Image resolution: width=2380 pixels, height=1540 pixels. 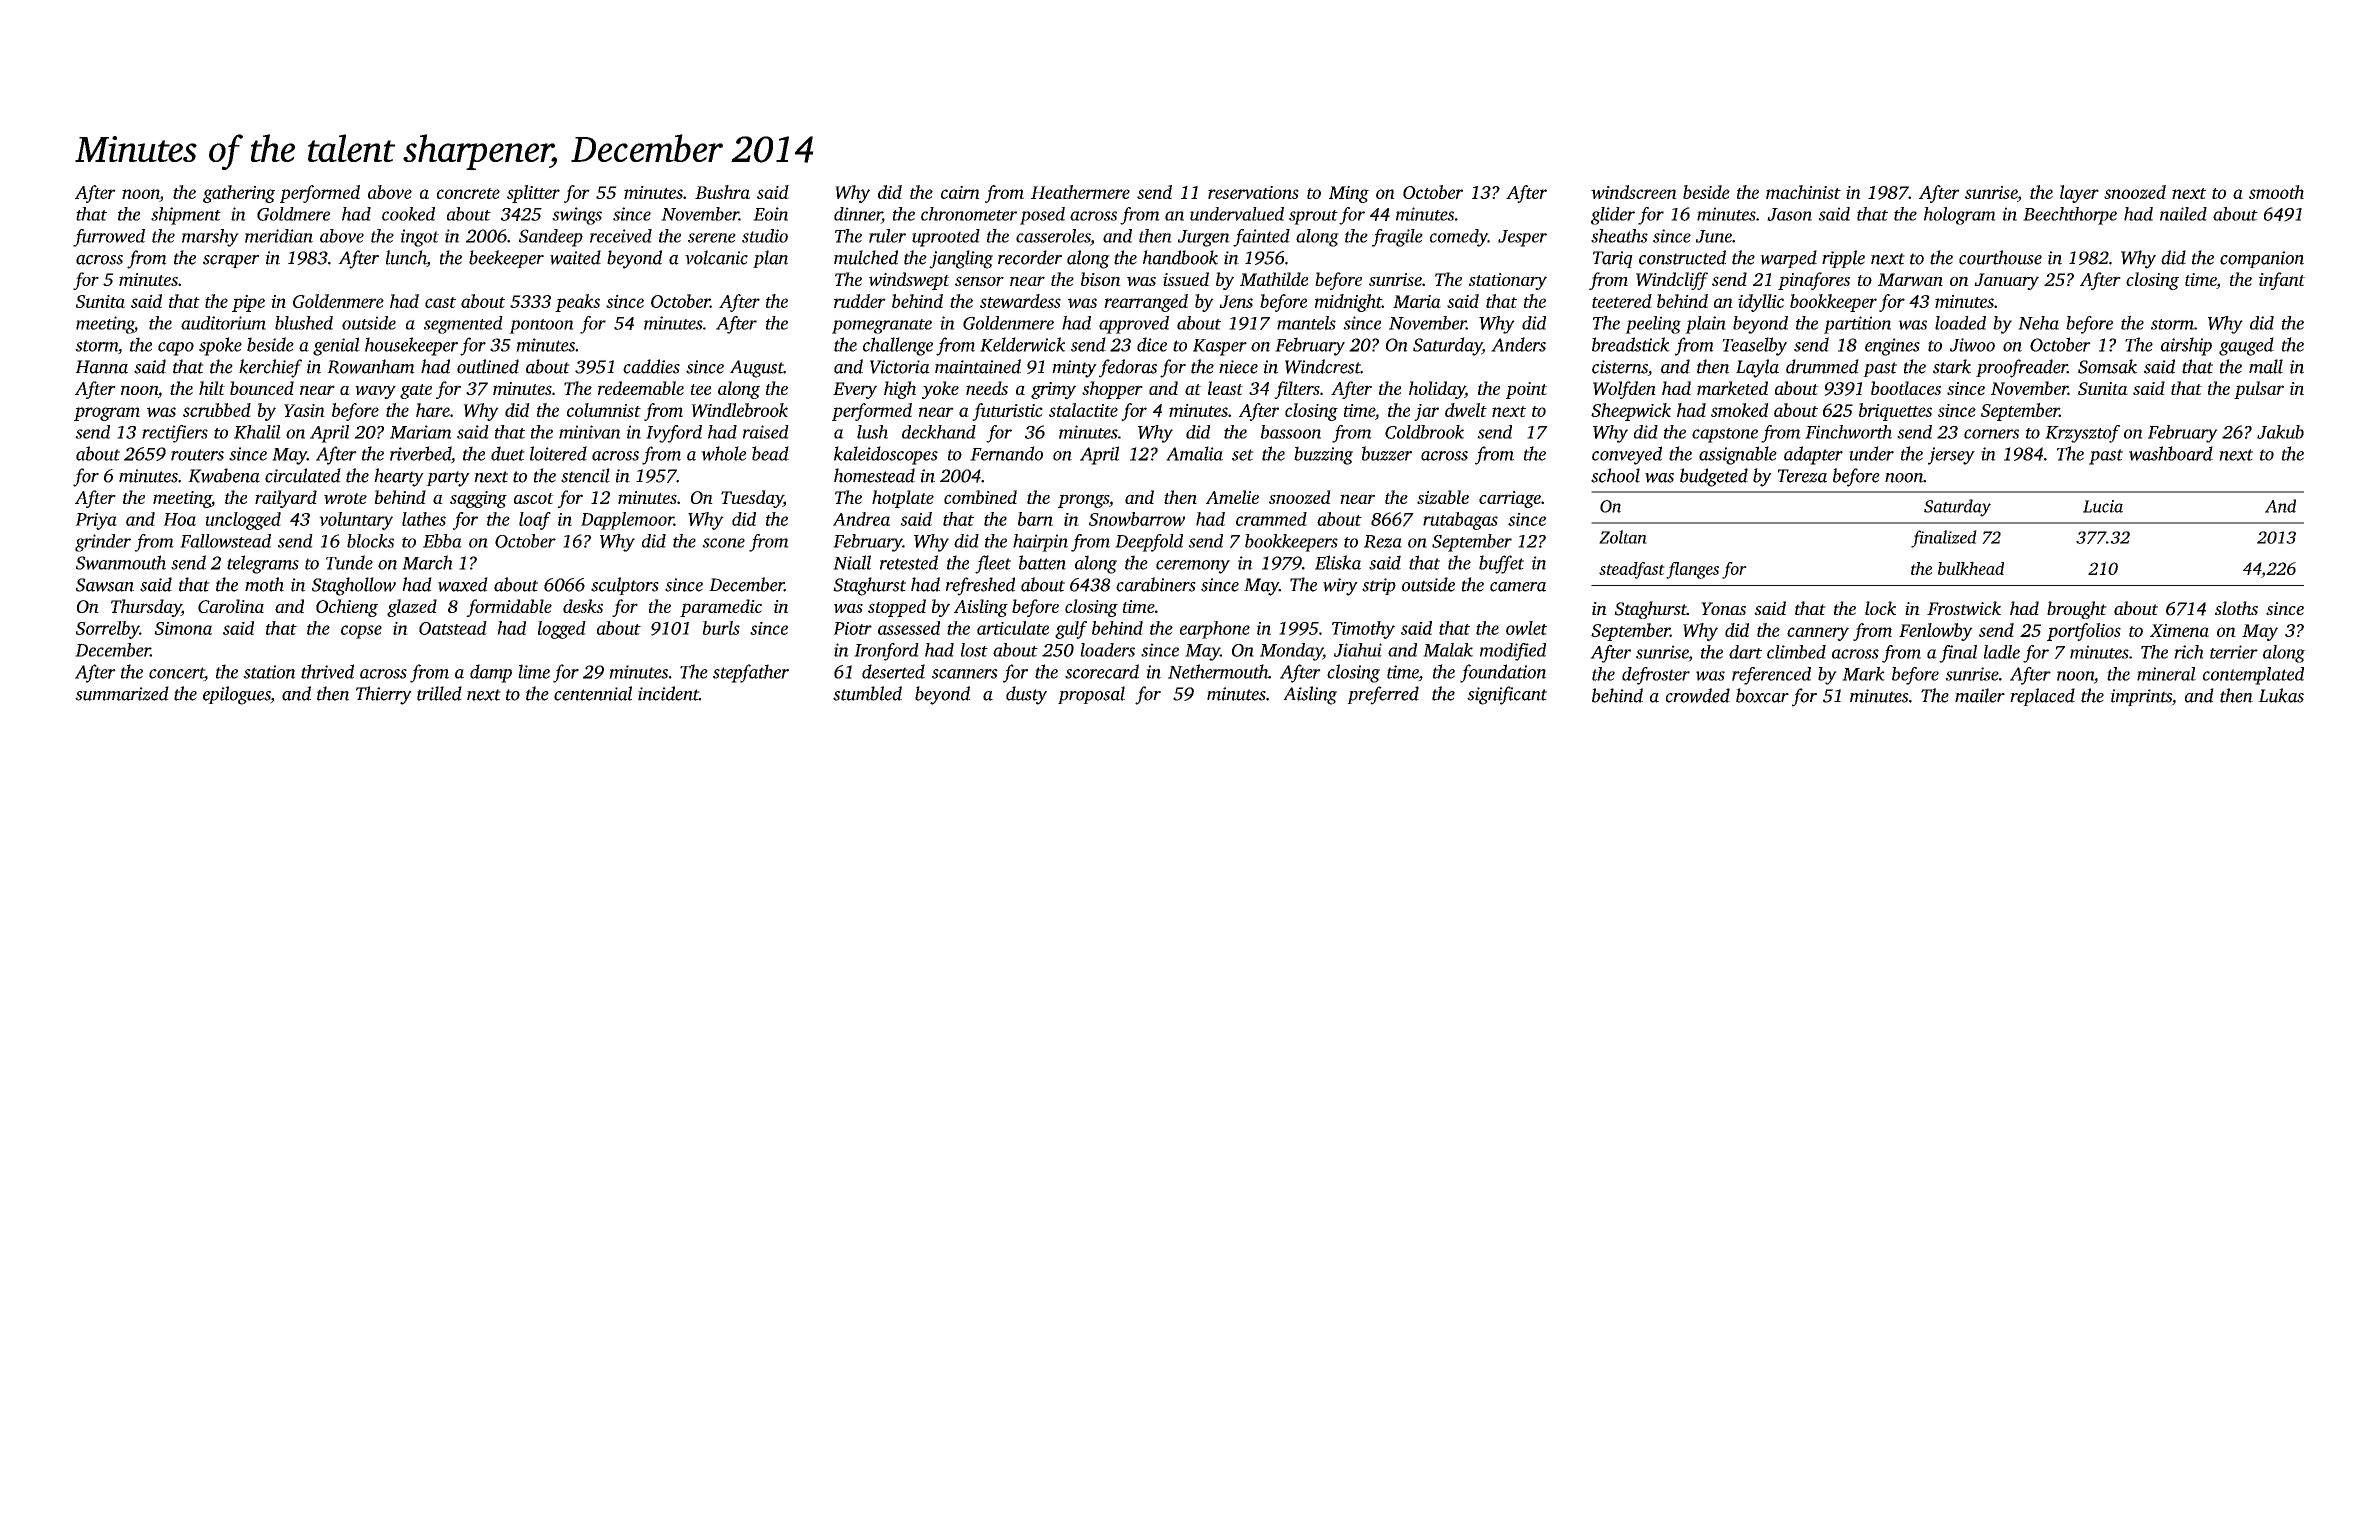 What do you see at coordinates (1180, 257) in the page?
I see `handbook` at bounding box center [1180, 257].
